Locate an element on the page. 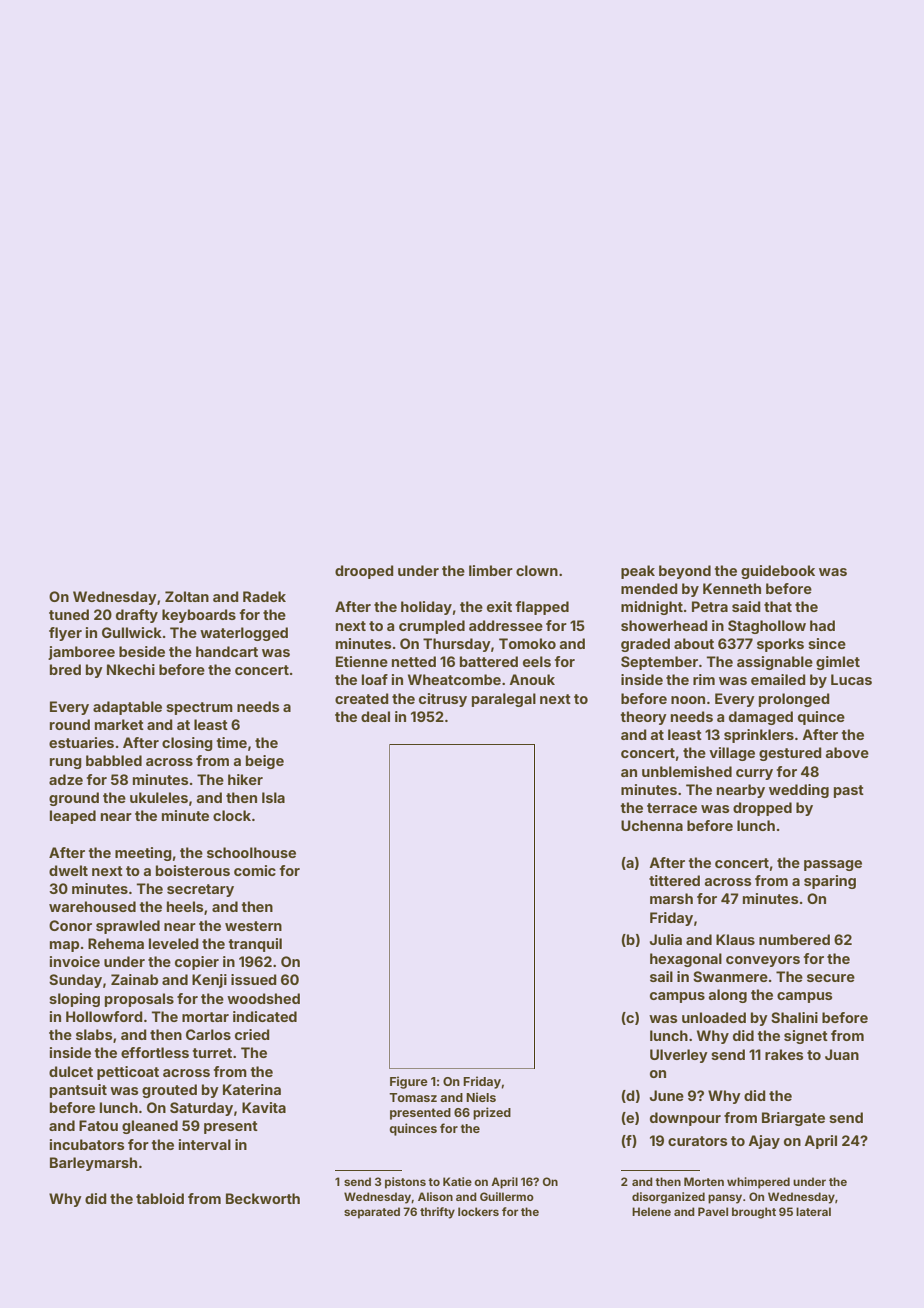 This document has height=1308, width=924. limber is located at coordinates (491, 570).
